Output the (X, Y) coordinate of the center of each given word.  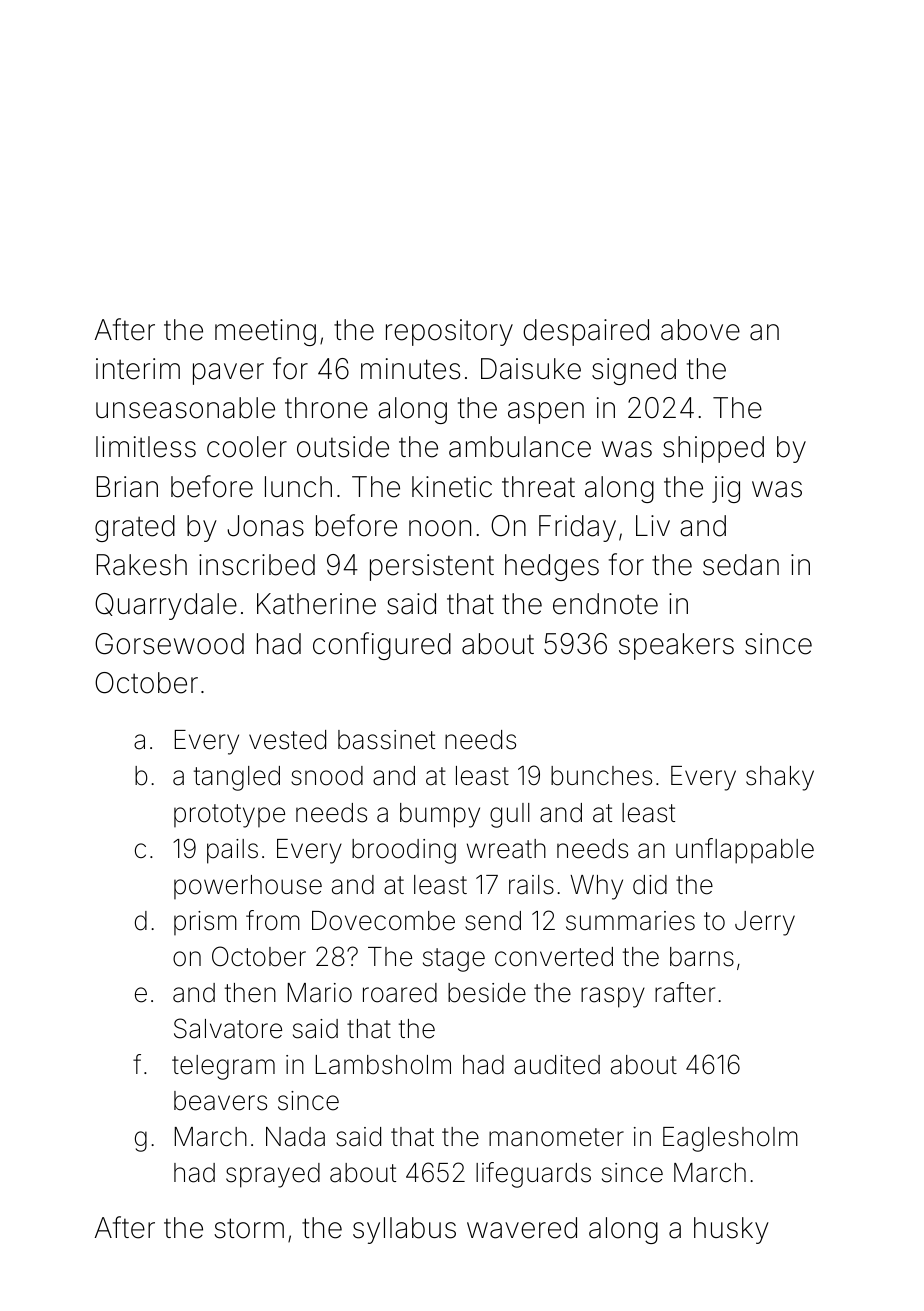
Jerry (765, 923)
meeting (265, 332)
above (700, 330)
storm (249, 1228)
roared (400, 993)
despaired (586, 332)
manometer (556, 1137)
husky (731, 1230)
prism (205, 923)
